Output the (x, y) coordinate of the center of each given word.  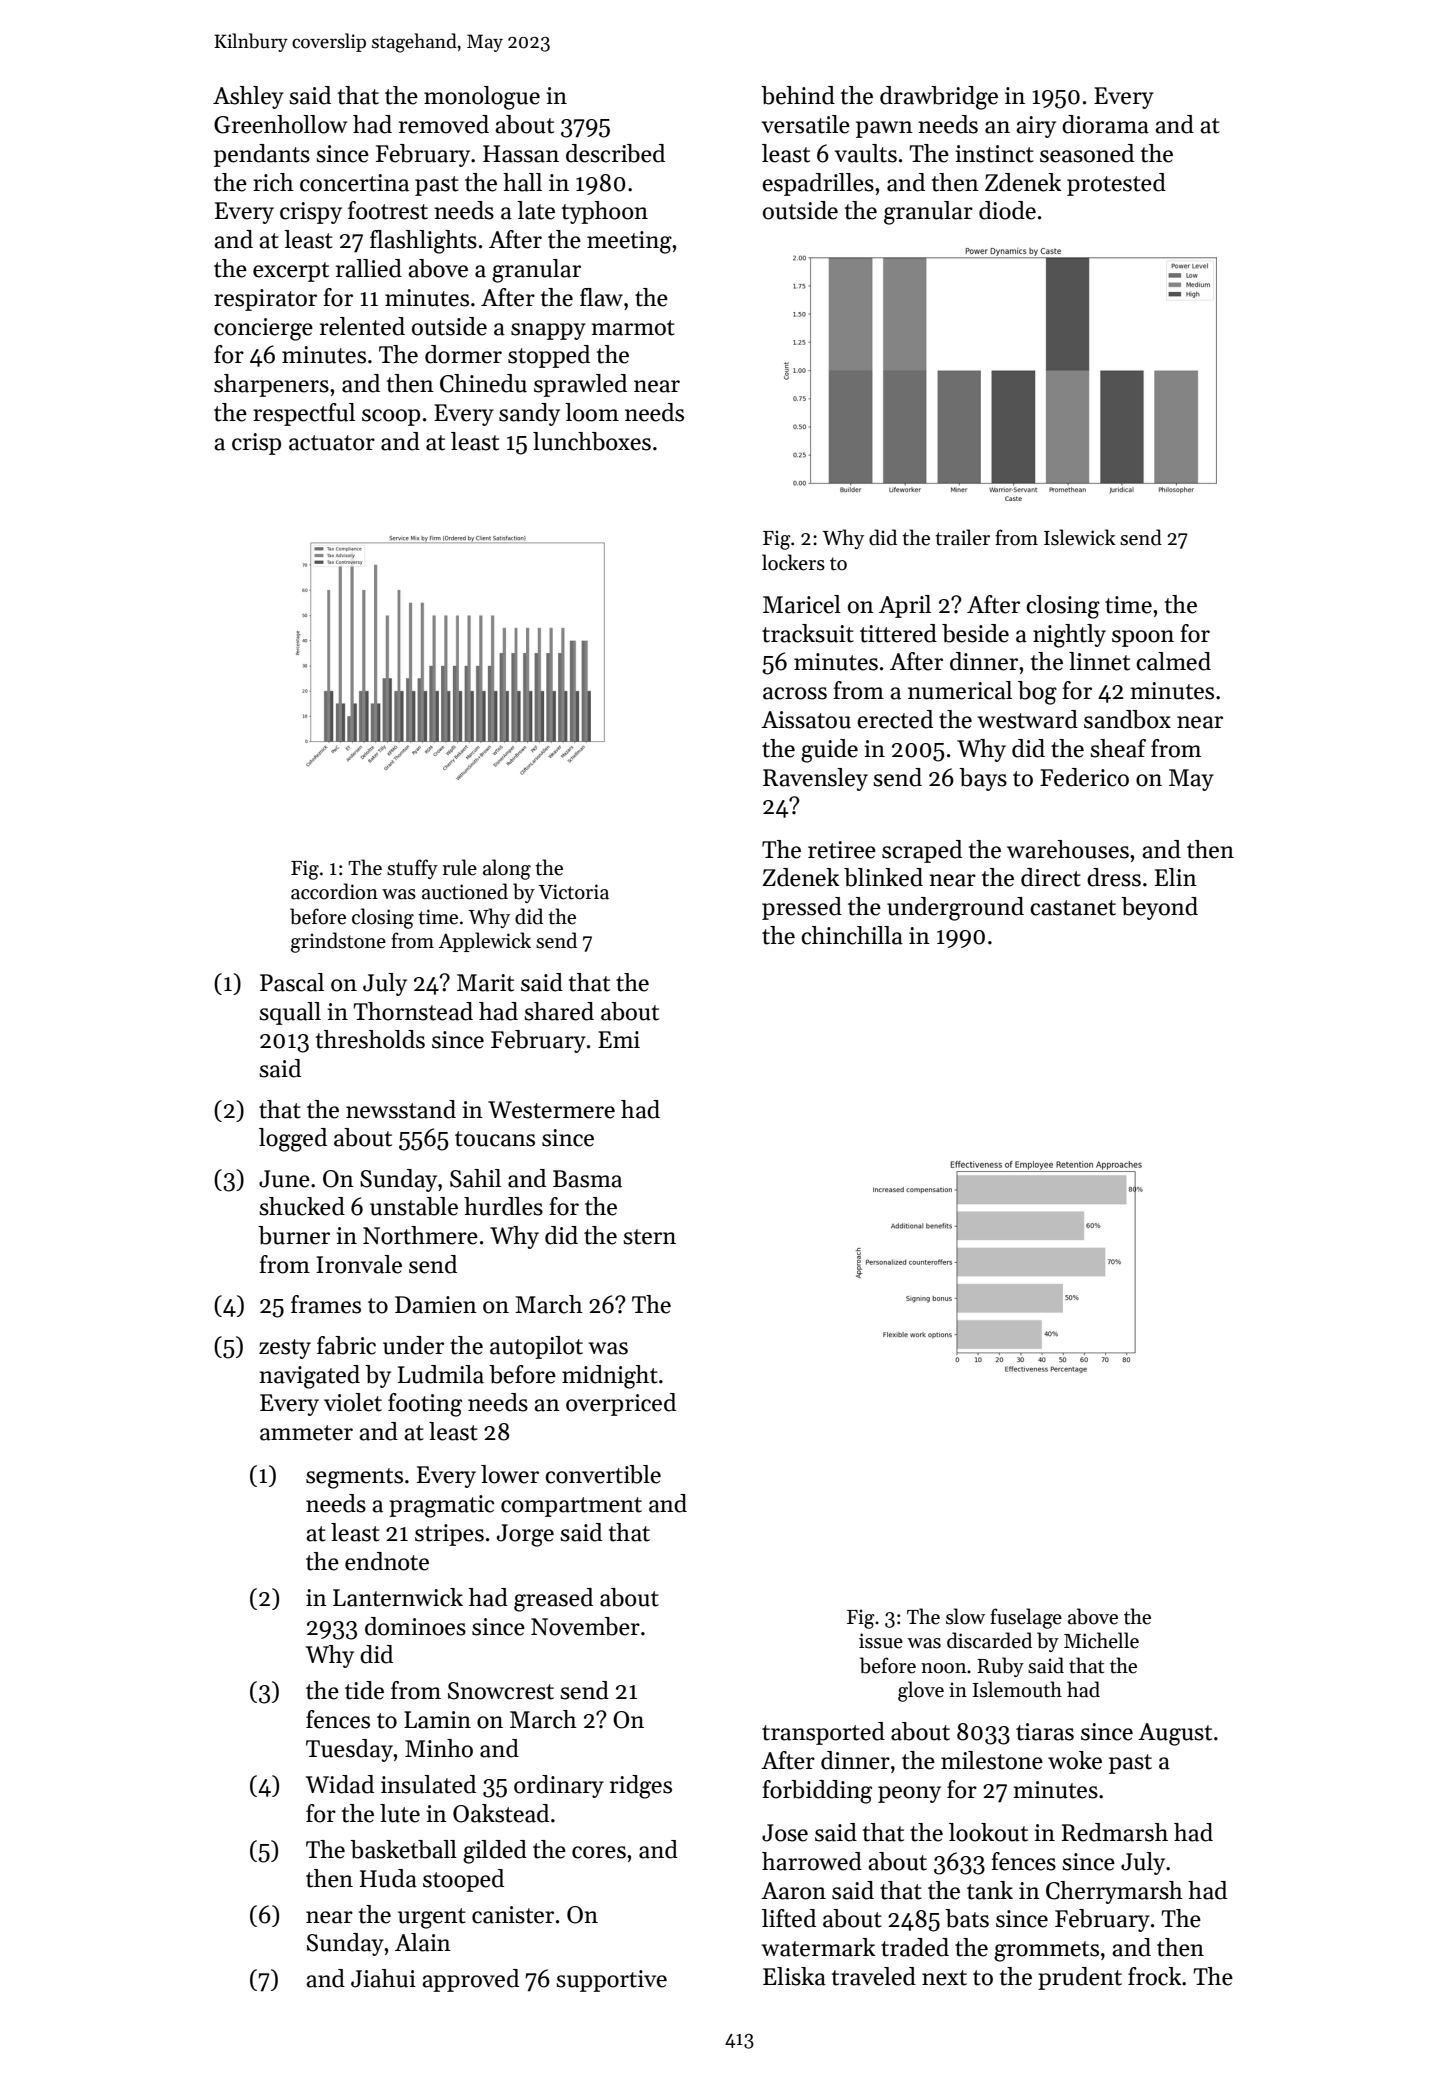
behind (798, 95)
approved (470, 1980)
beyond (1159, 908)
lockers (793, 562)
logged (293, 1140)
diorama (1105, 124)
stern (649, 1237)
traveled (874, 1976)
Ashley (248, 97)
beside (975, 633)
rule (459, 867)
